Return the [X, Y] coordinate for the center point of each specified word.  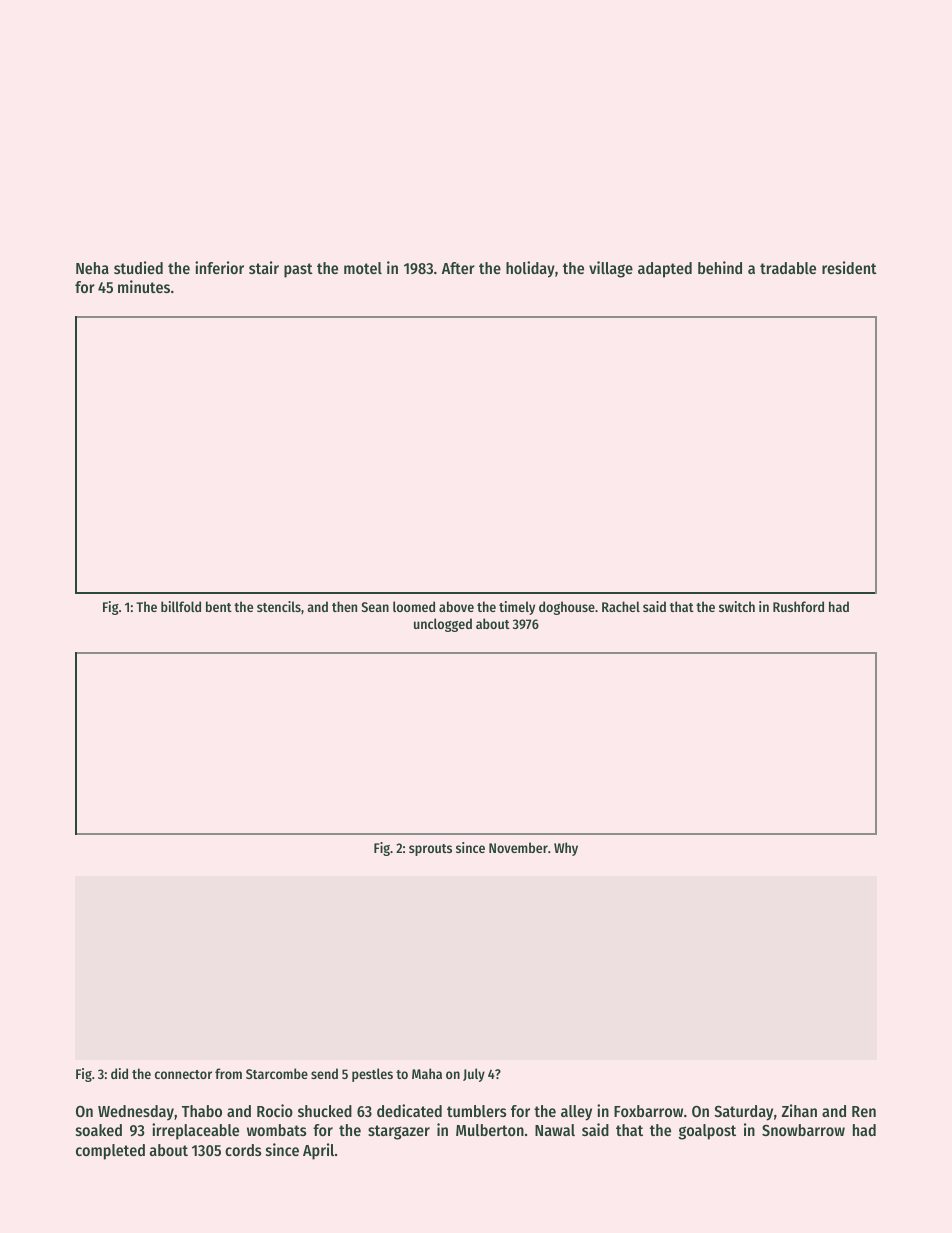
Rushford [798, 606]
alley [576, 1113]
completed [110, 1152]
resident [849, 267]
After [458, 268]
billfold [181, 606]
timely [517, 608]
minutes [144, 286]
